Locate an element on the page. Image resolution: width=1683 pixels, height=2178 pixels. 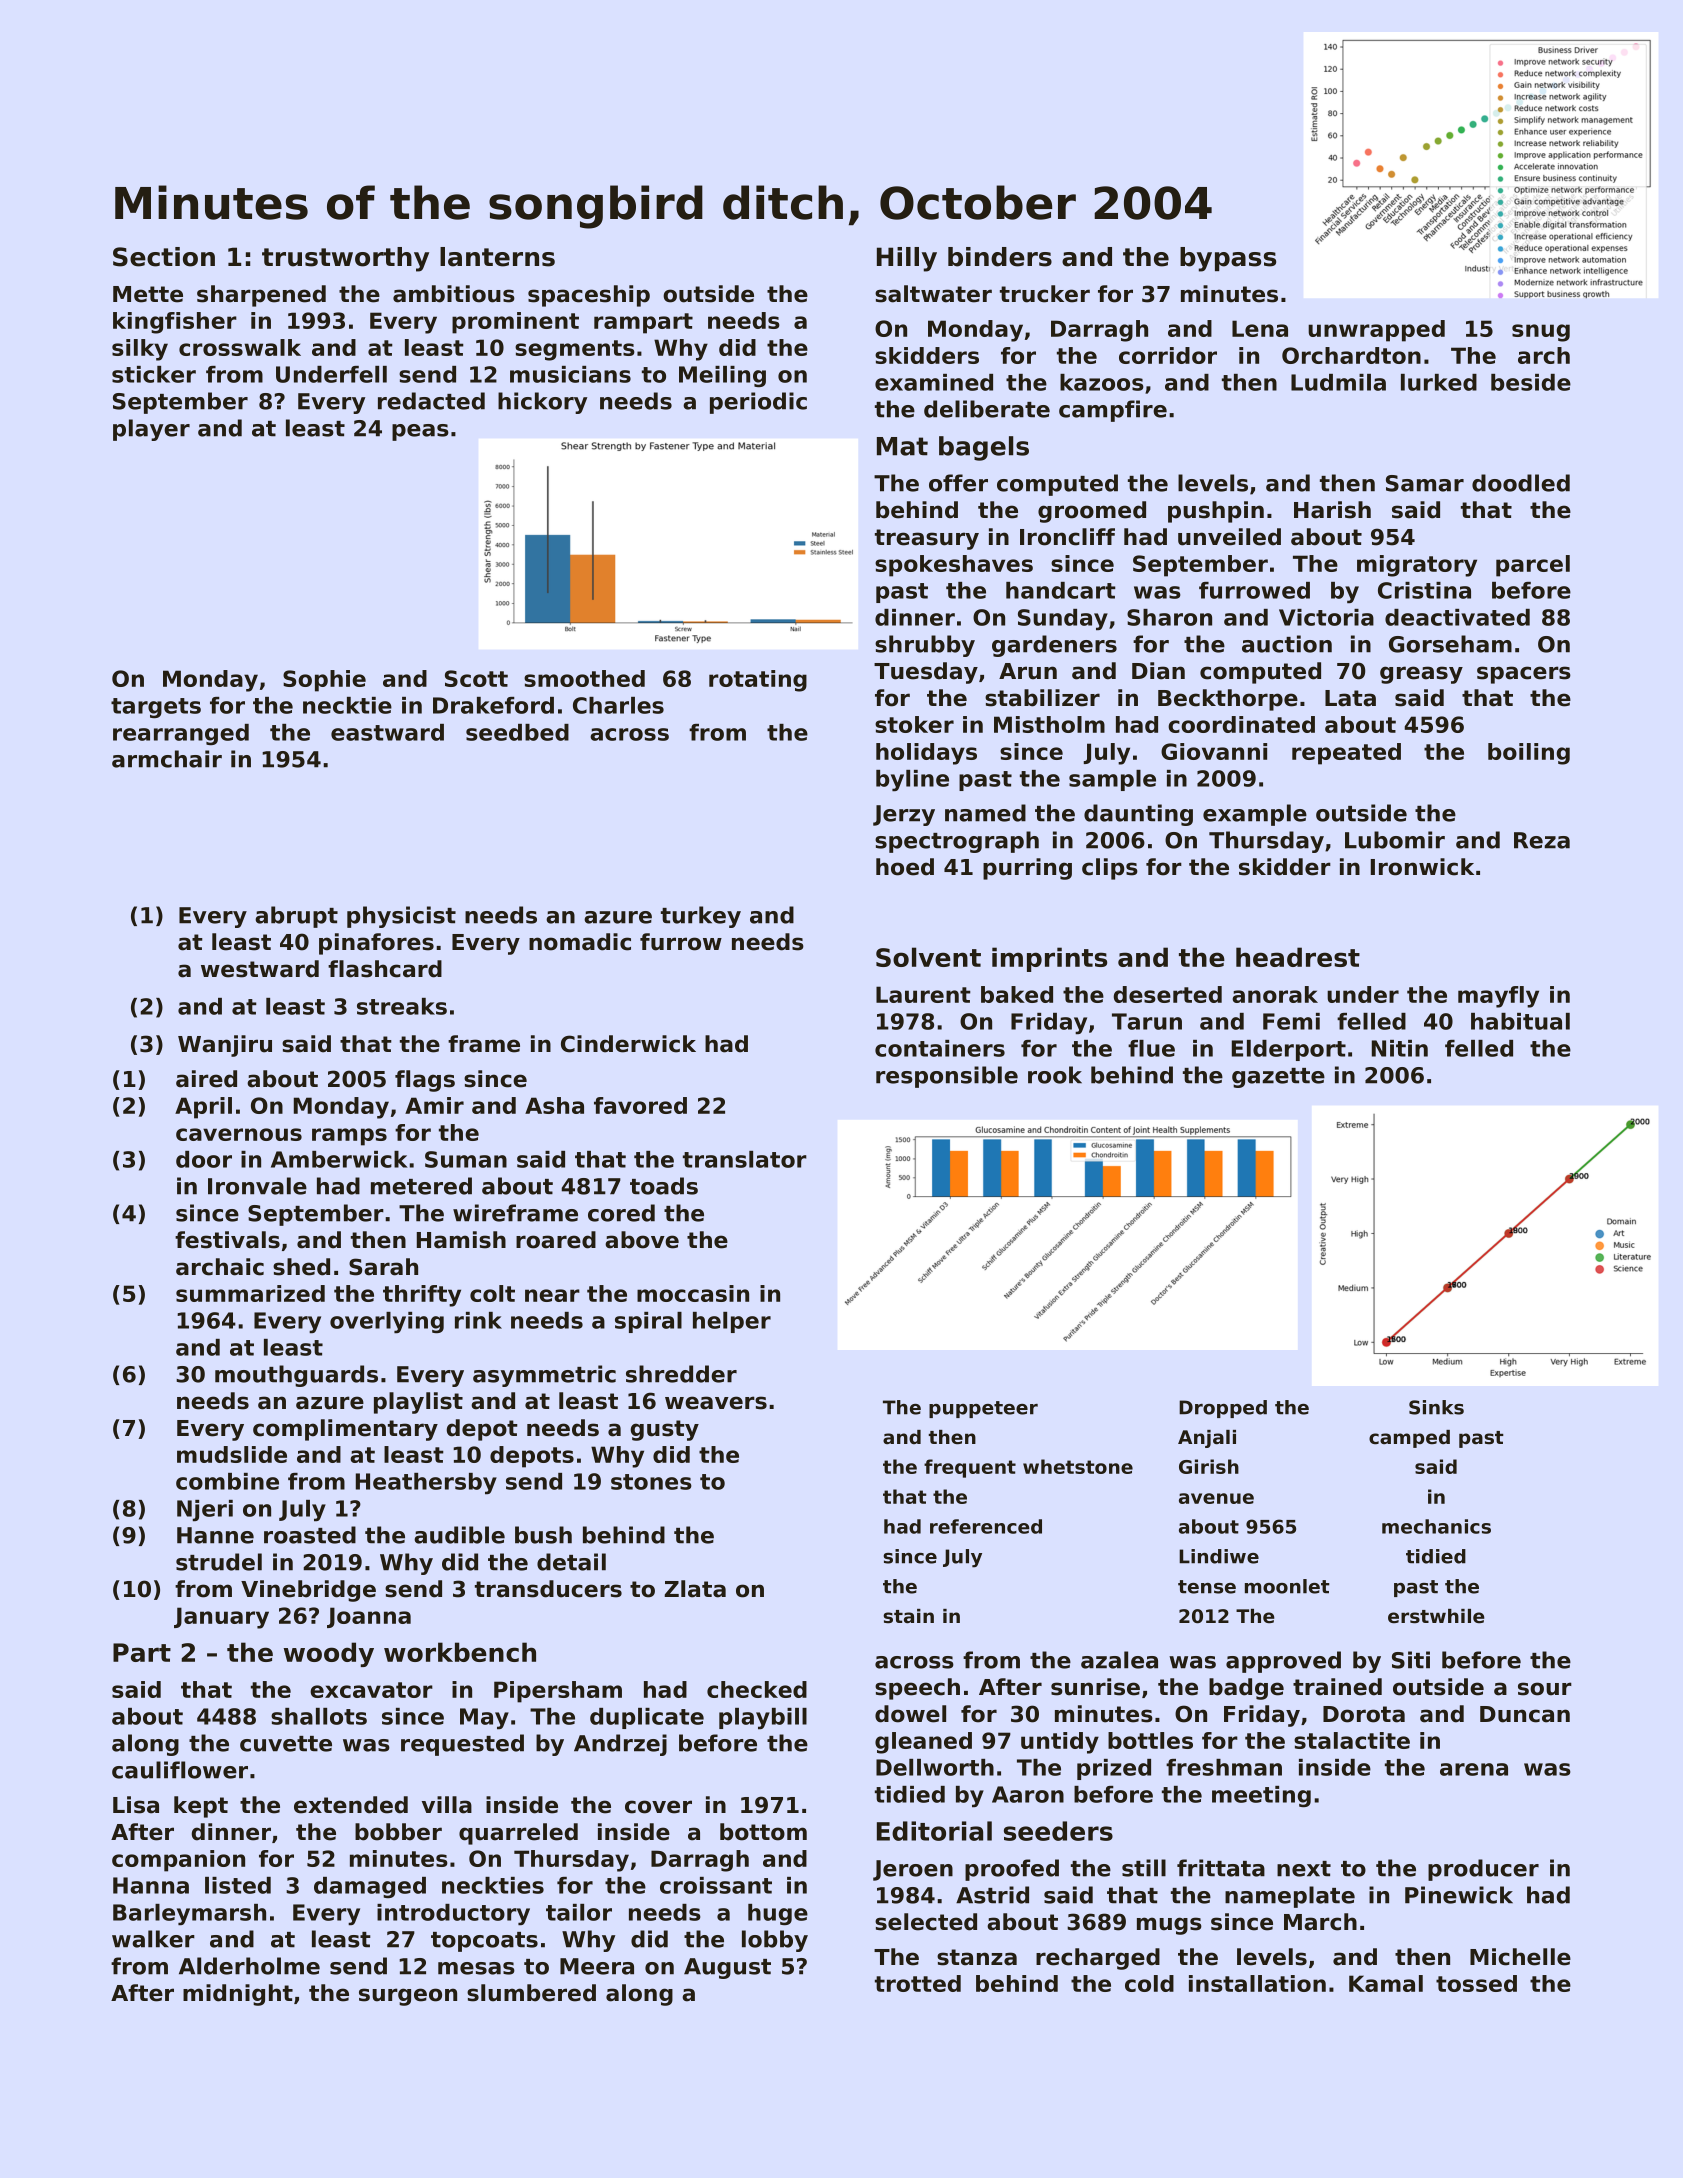
referenced is located at coordinates (986, 1526).
